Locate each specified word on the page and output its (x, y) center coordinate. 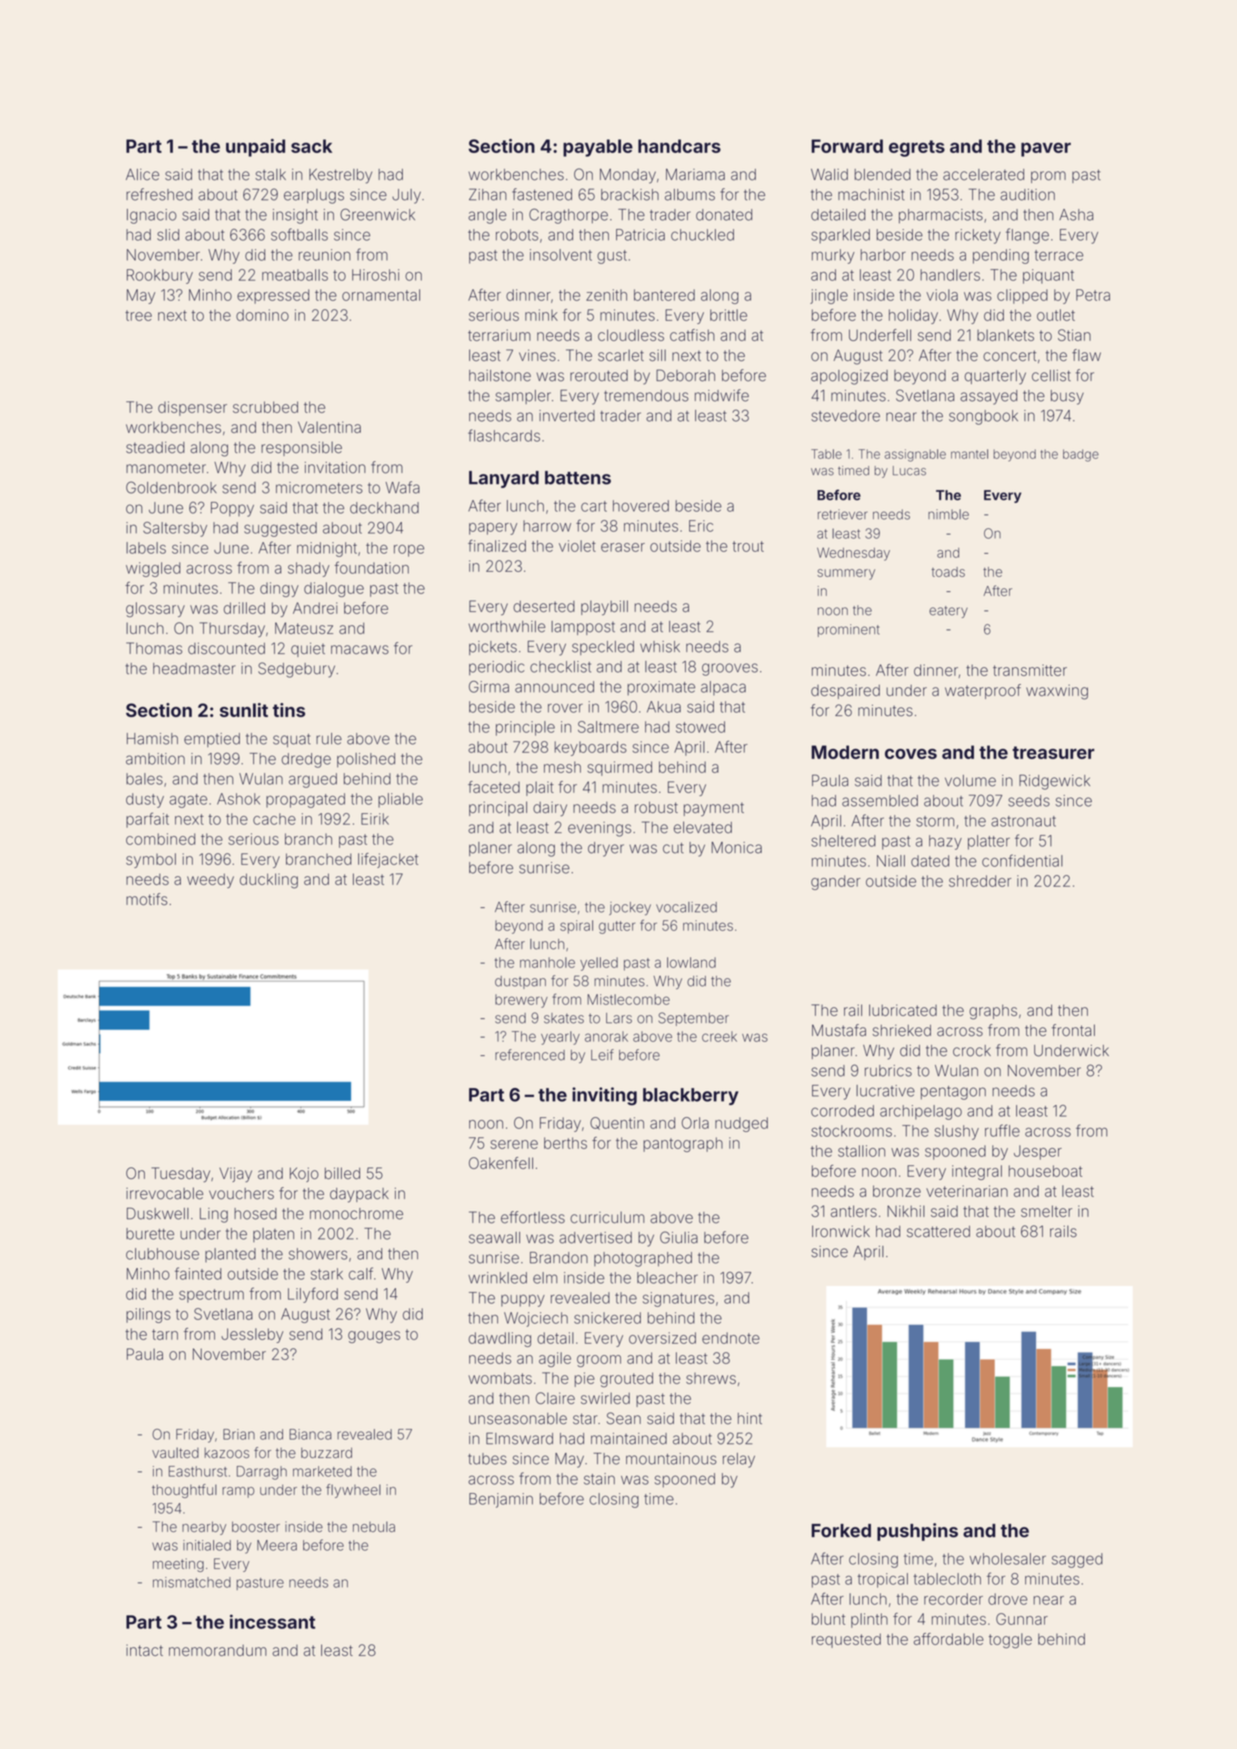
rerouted (599, 376)
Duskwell (158, 1213)
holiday (913, 316)
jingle (829, 296)
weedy (210, 880)
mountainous (671, 1459)
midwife (722, 395)
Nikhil (906, 1211)
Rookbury (160, 276)
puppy (523, 1300)
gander (835, 882)
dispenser (192, 408)
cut (673, 848)
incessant (272, 1621)
